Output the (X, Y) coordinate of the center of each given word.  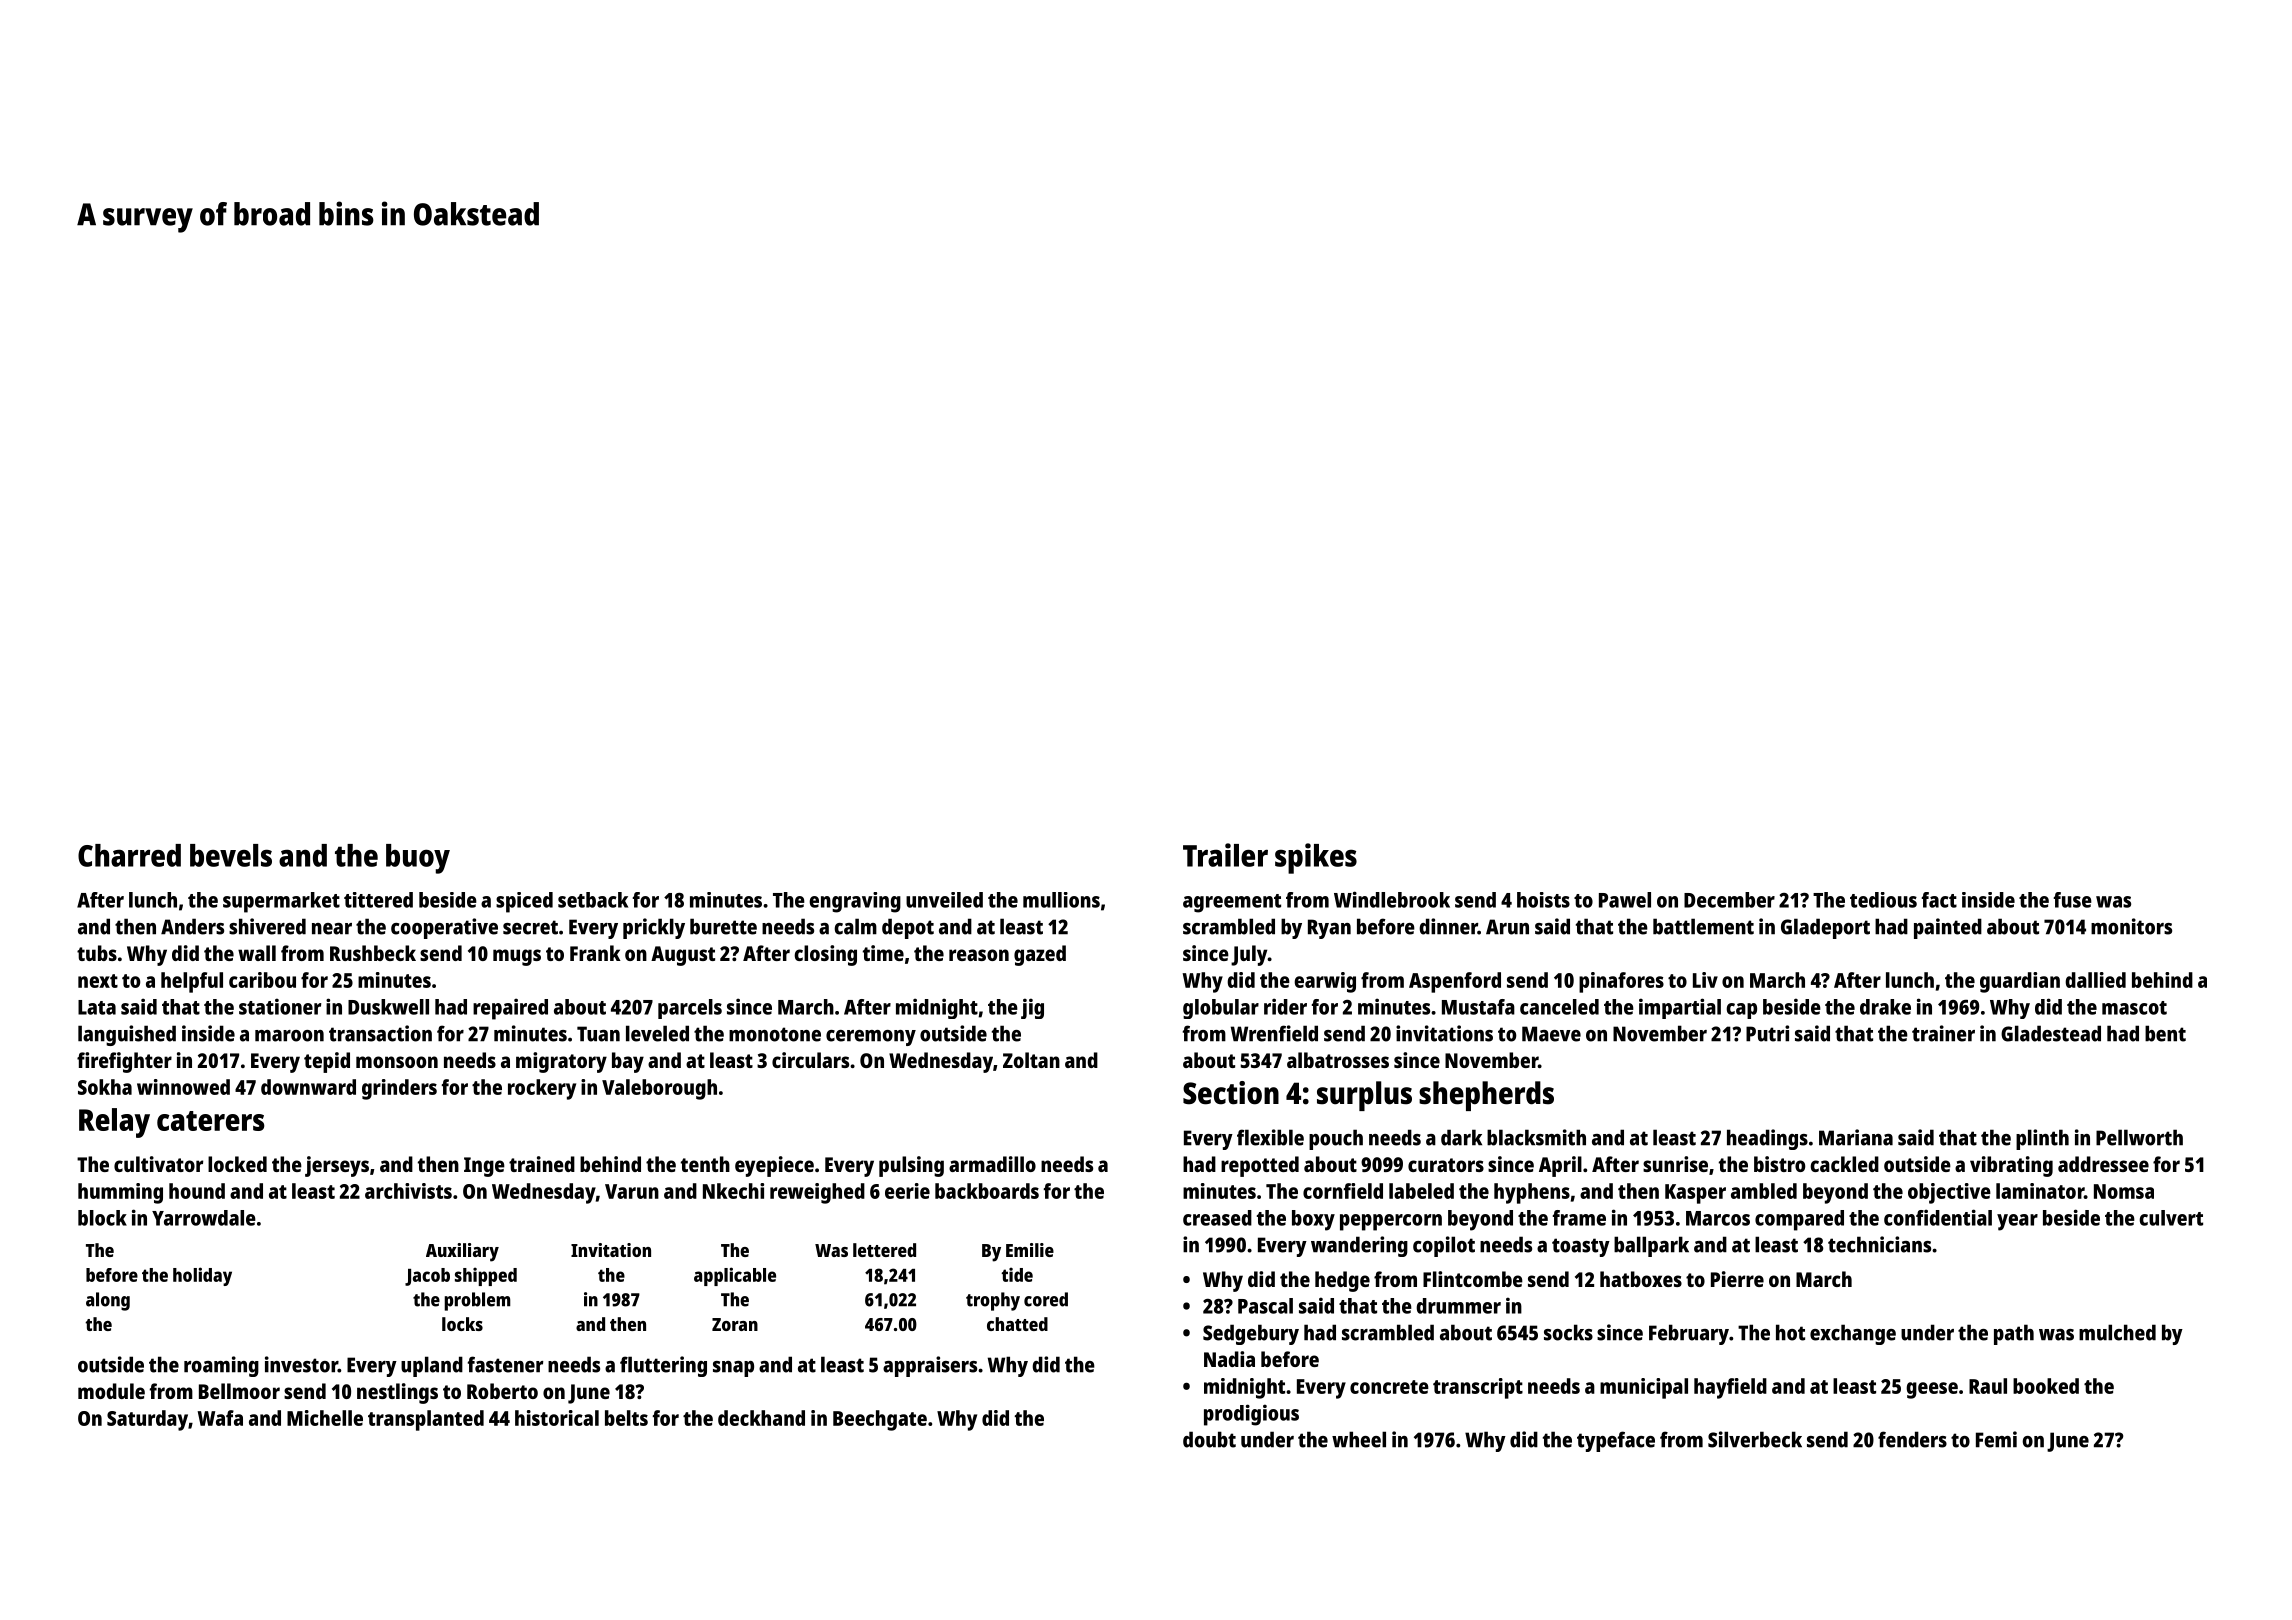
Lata (97, 1007)
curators (1446, 1165)
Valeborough (659, 1089)
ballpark (1651, 1246)
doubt (1209, 1439)
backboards (987, 1191)
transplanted (426, 1420)
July (1249, 955)
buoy (418, 859)
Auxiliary (462, 1252)
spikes (1316, 858)
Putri (1767, 1033)
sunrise (1675, 1164)
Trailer (1225, 855)
